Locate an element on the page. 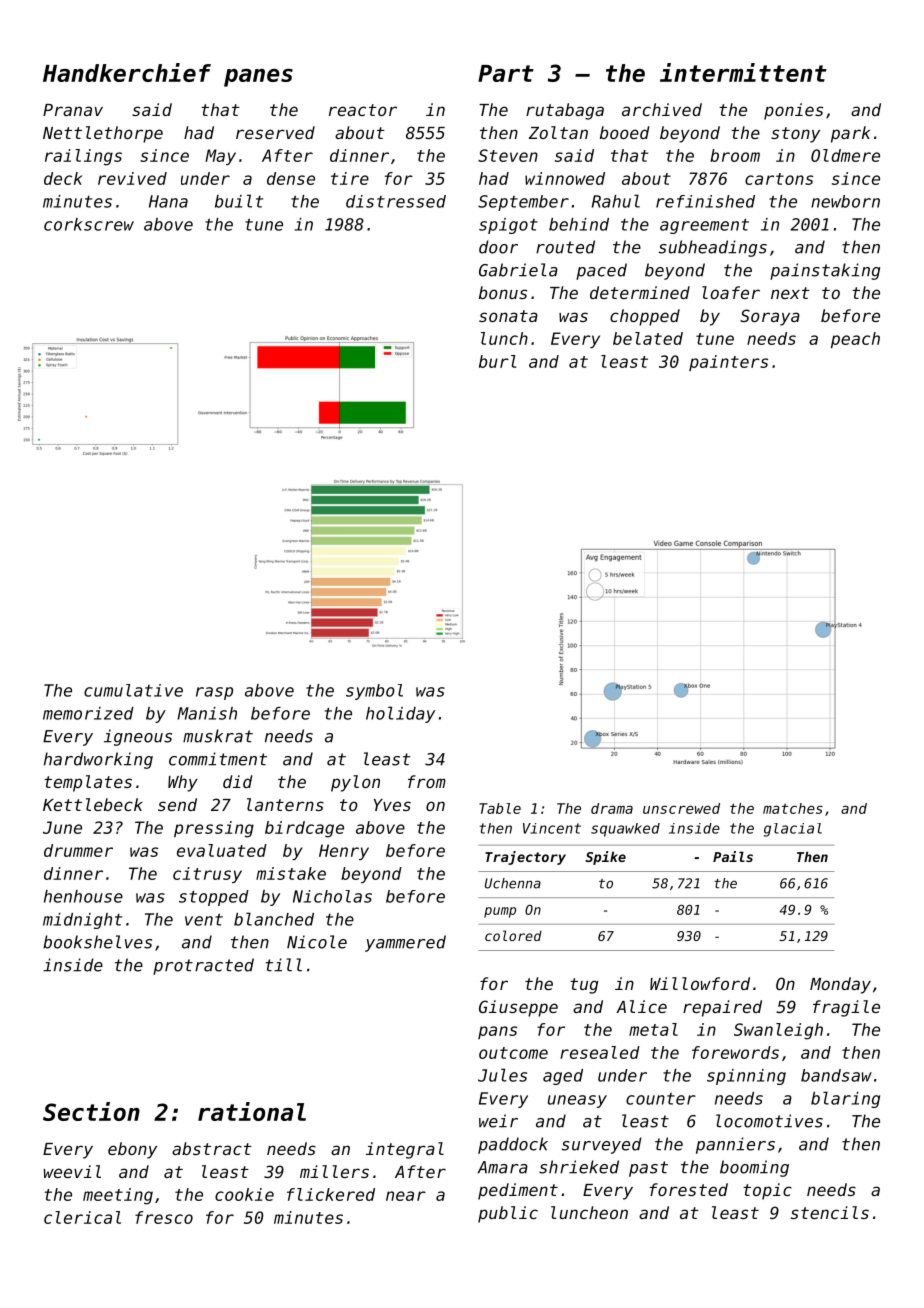 The width and height of the page is (924, 1308). holiday is located at coordinates (400, 714).
